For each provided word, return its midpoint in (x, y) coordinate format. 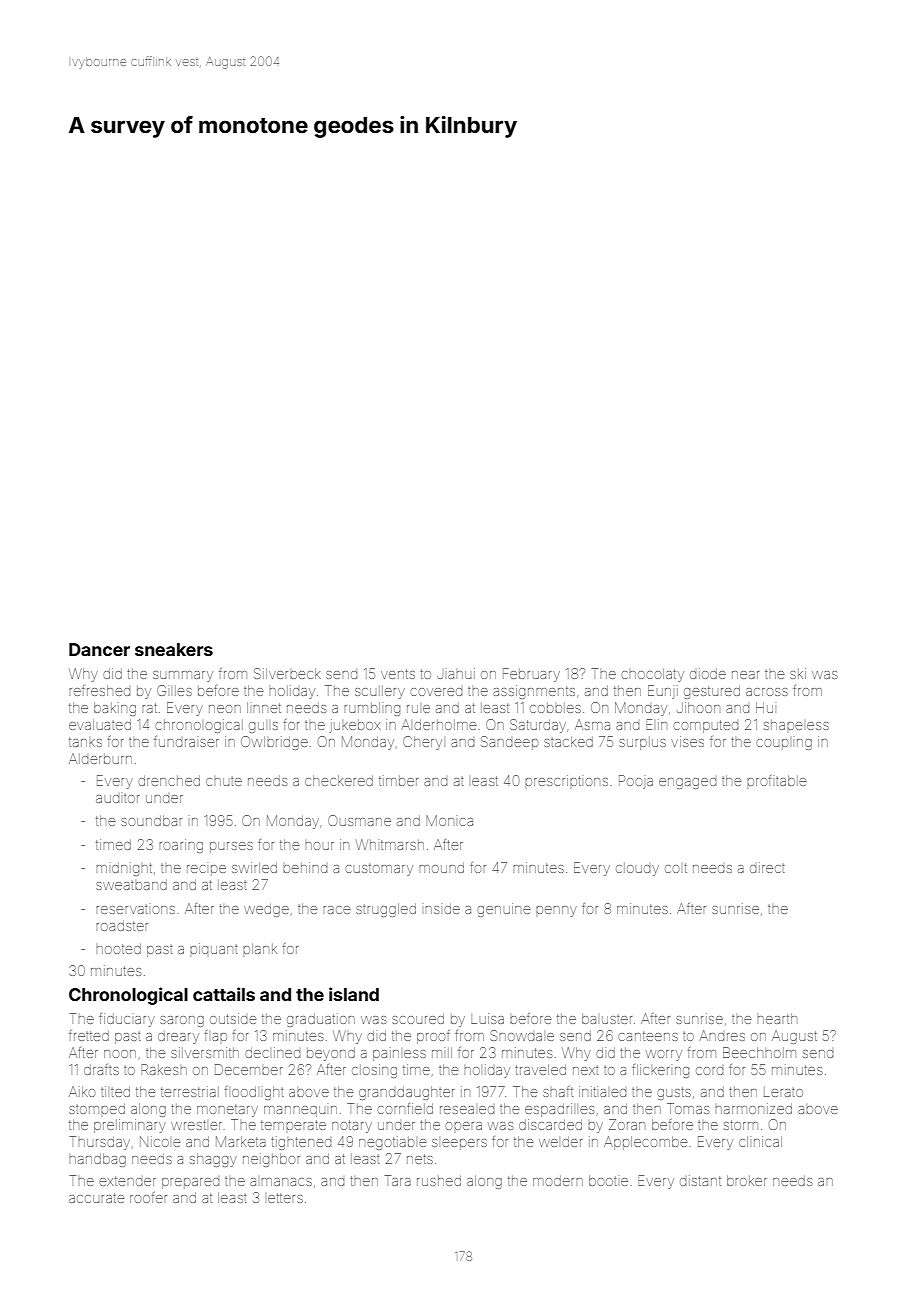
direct (767, 867)
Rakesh (164, 1069)
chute (224, 781)
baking (115, 709)
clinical (760, 1141)
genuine (503, 910)
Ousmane (359, 820)
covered (436, 692)
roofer (148, 1197)
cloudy (637, 869)
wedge (266, 910)
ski (798, 673)
